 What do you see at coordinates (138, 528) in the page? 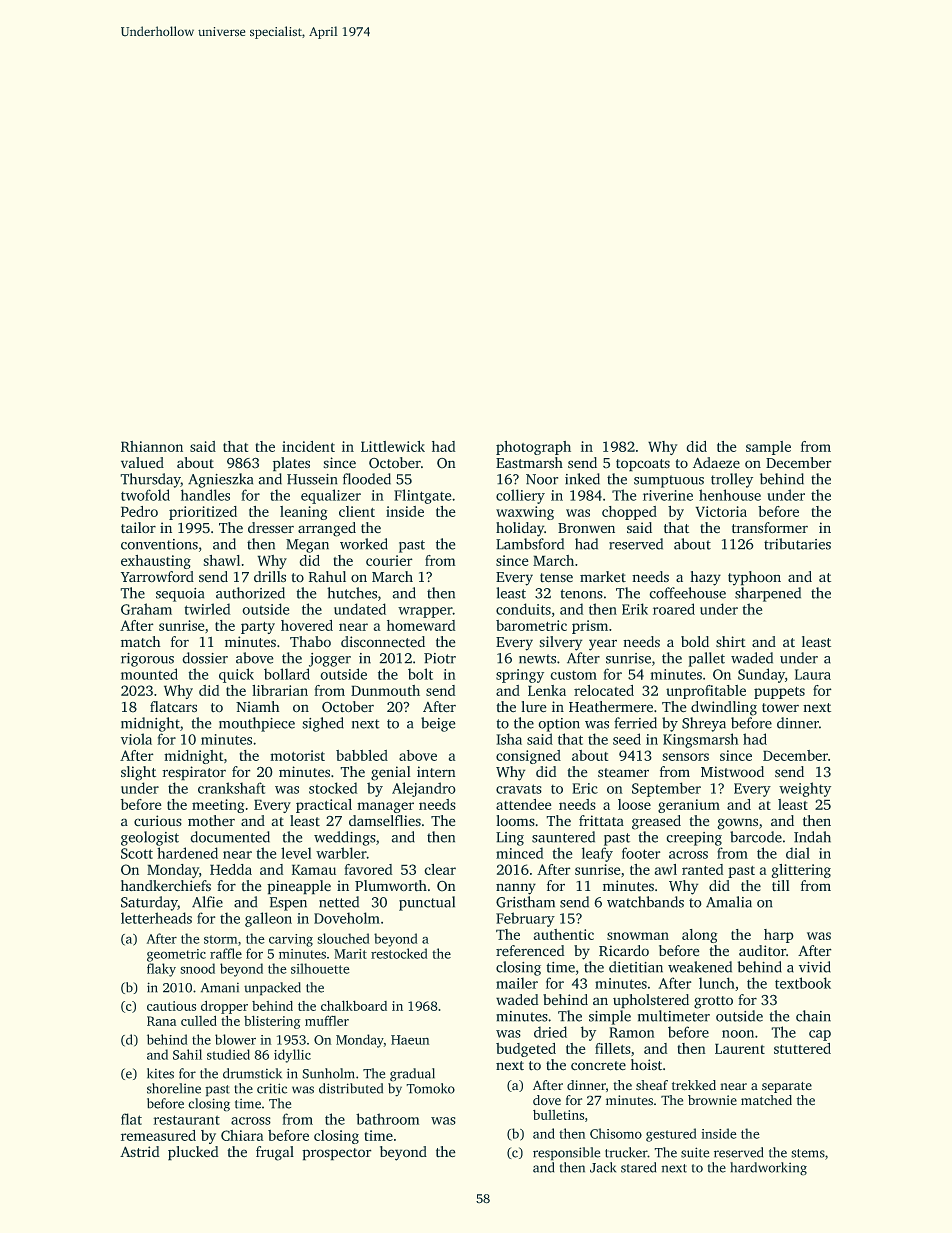
I see `tailor` at bounding box center [138, 528].
